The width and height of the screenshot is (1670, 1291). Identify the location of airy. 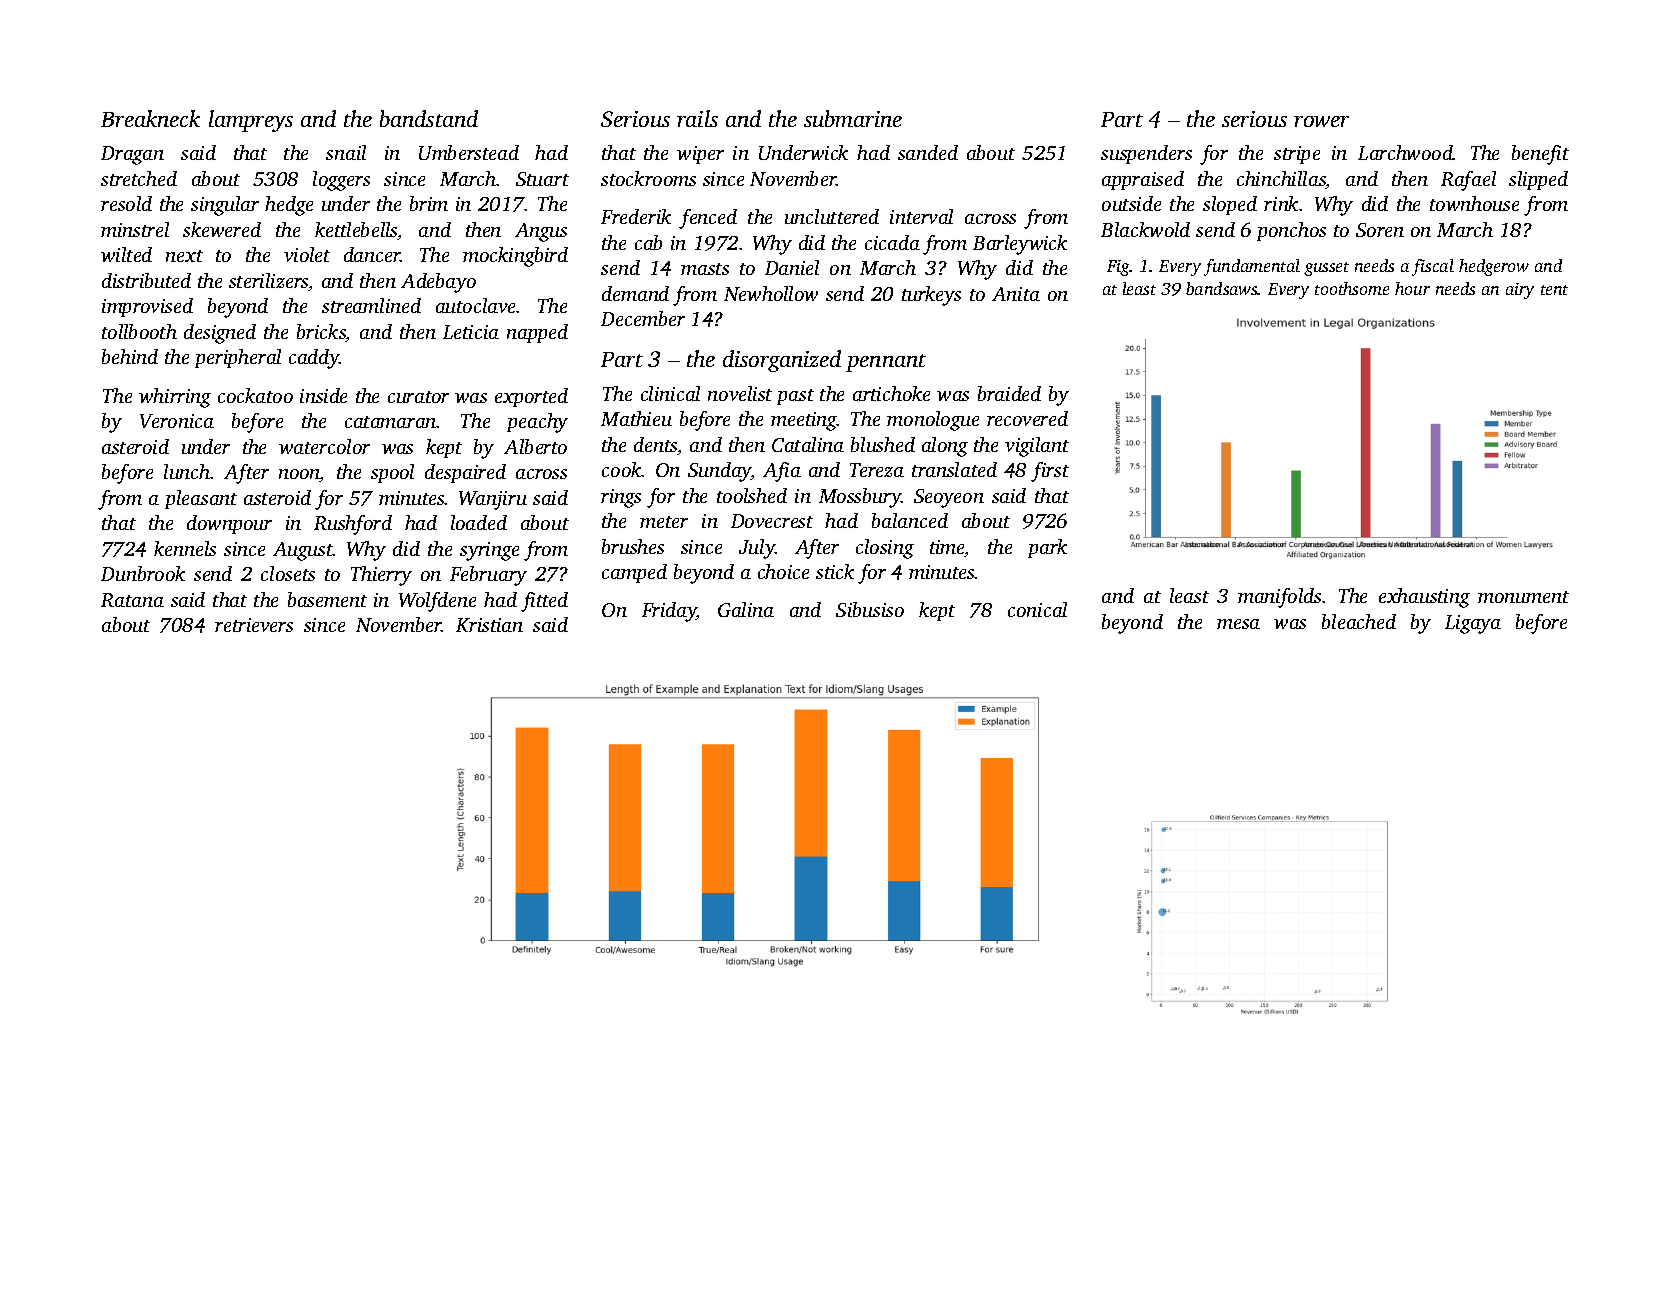
(1520, 291).
